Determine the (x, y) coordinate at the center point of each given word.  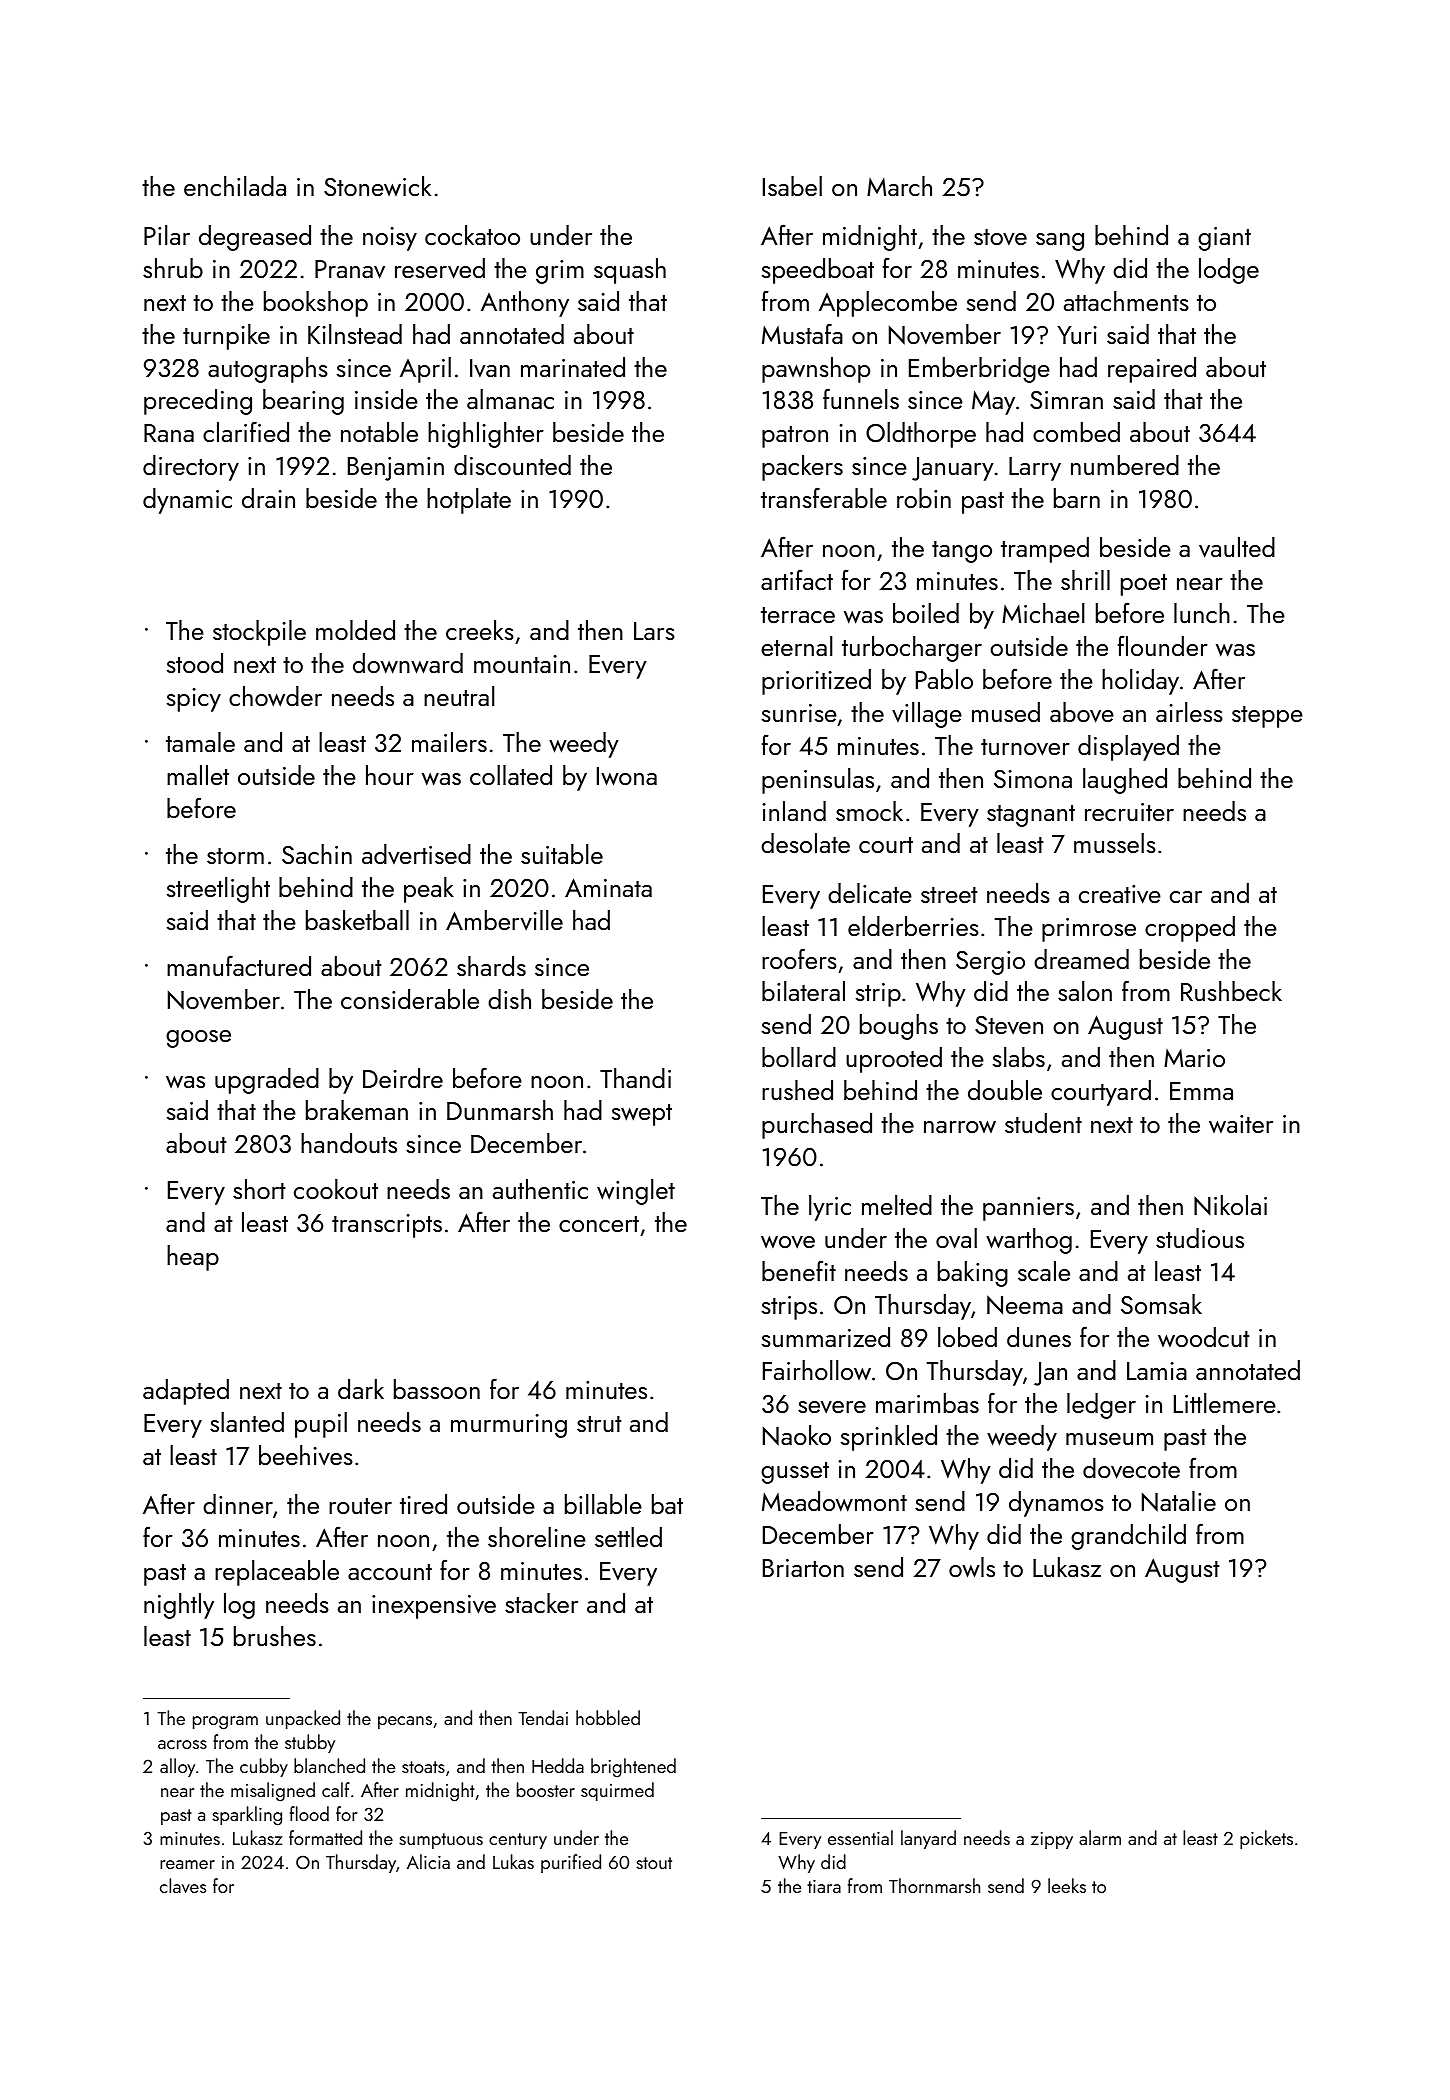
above (1082, 712)
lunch (1202, 613)
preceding (198, 402)
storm (235, 856)
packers (802, 468)
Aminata (608, 887)
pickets (1266, 1839)
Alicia (428, 1861)
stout (654, 1863)
